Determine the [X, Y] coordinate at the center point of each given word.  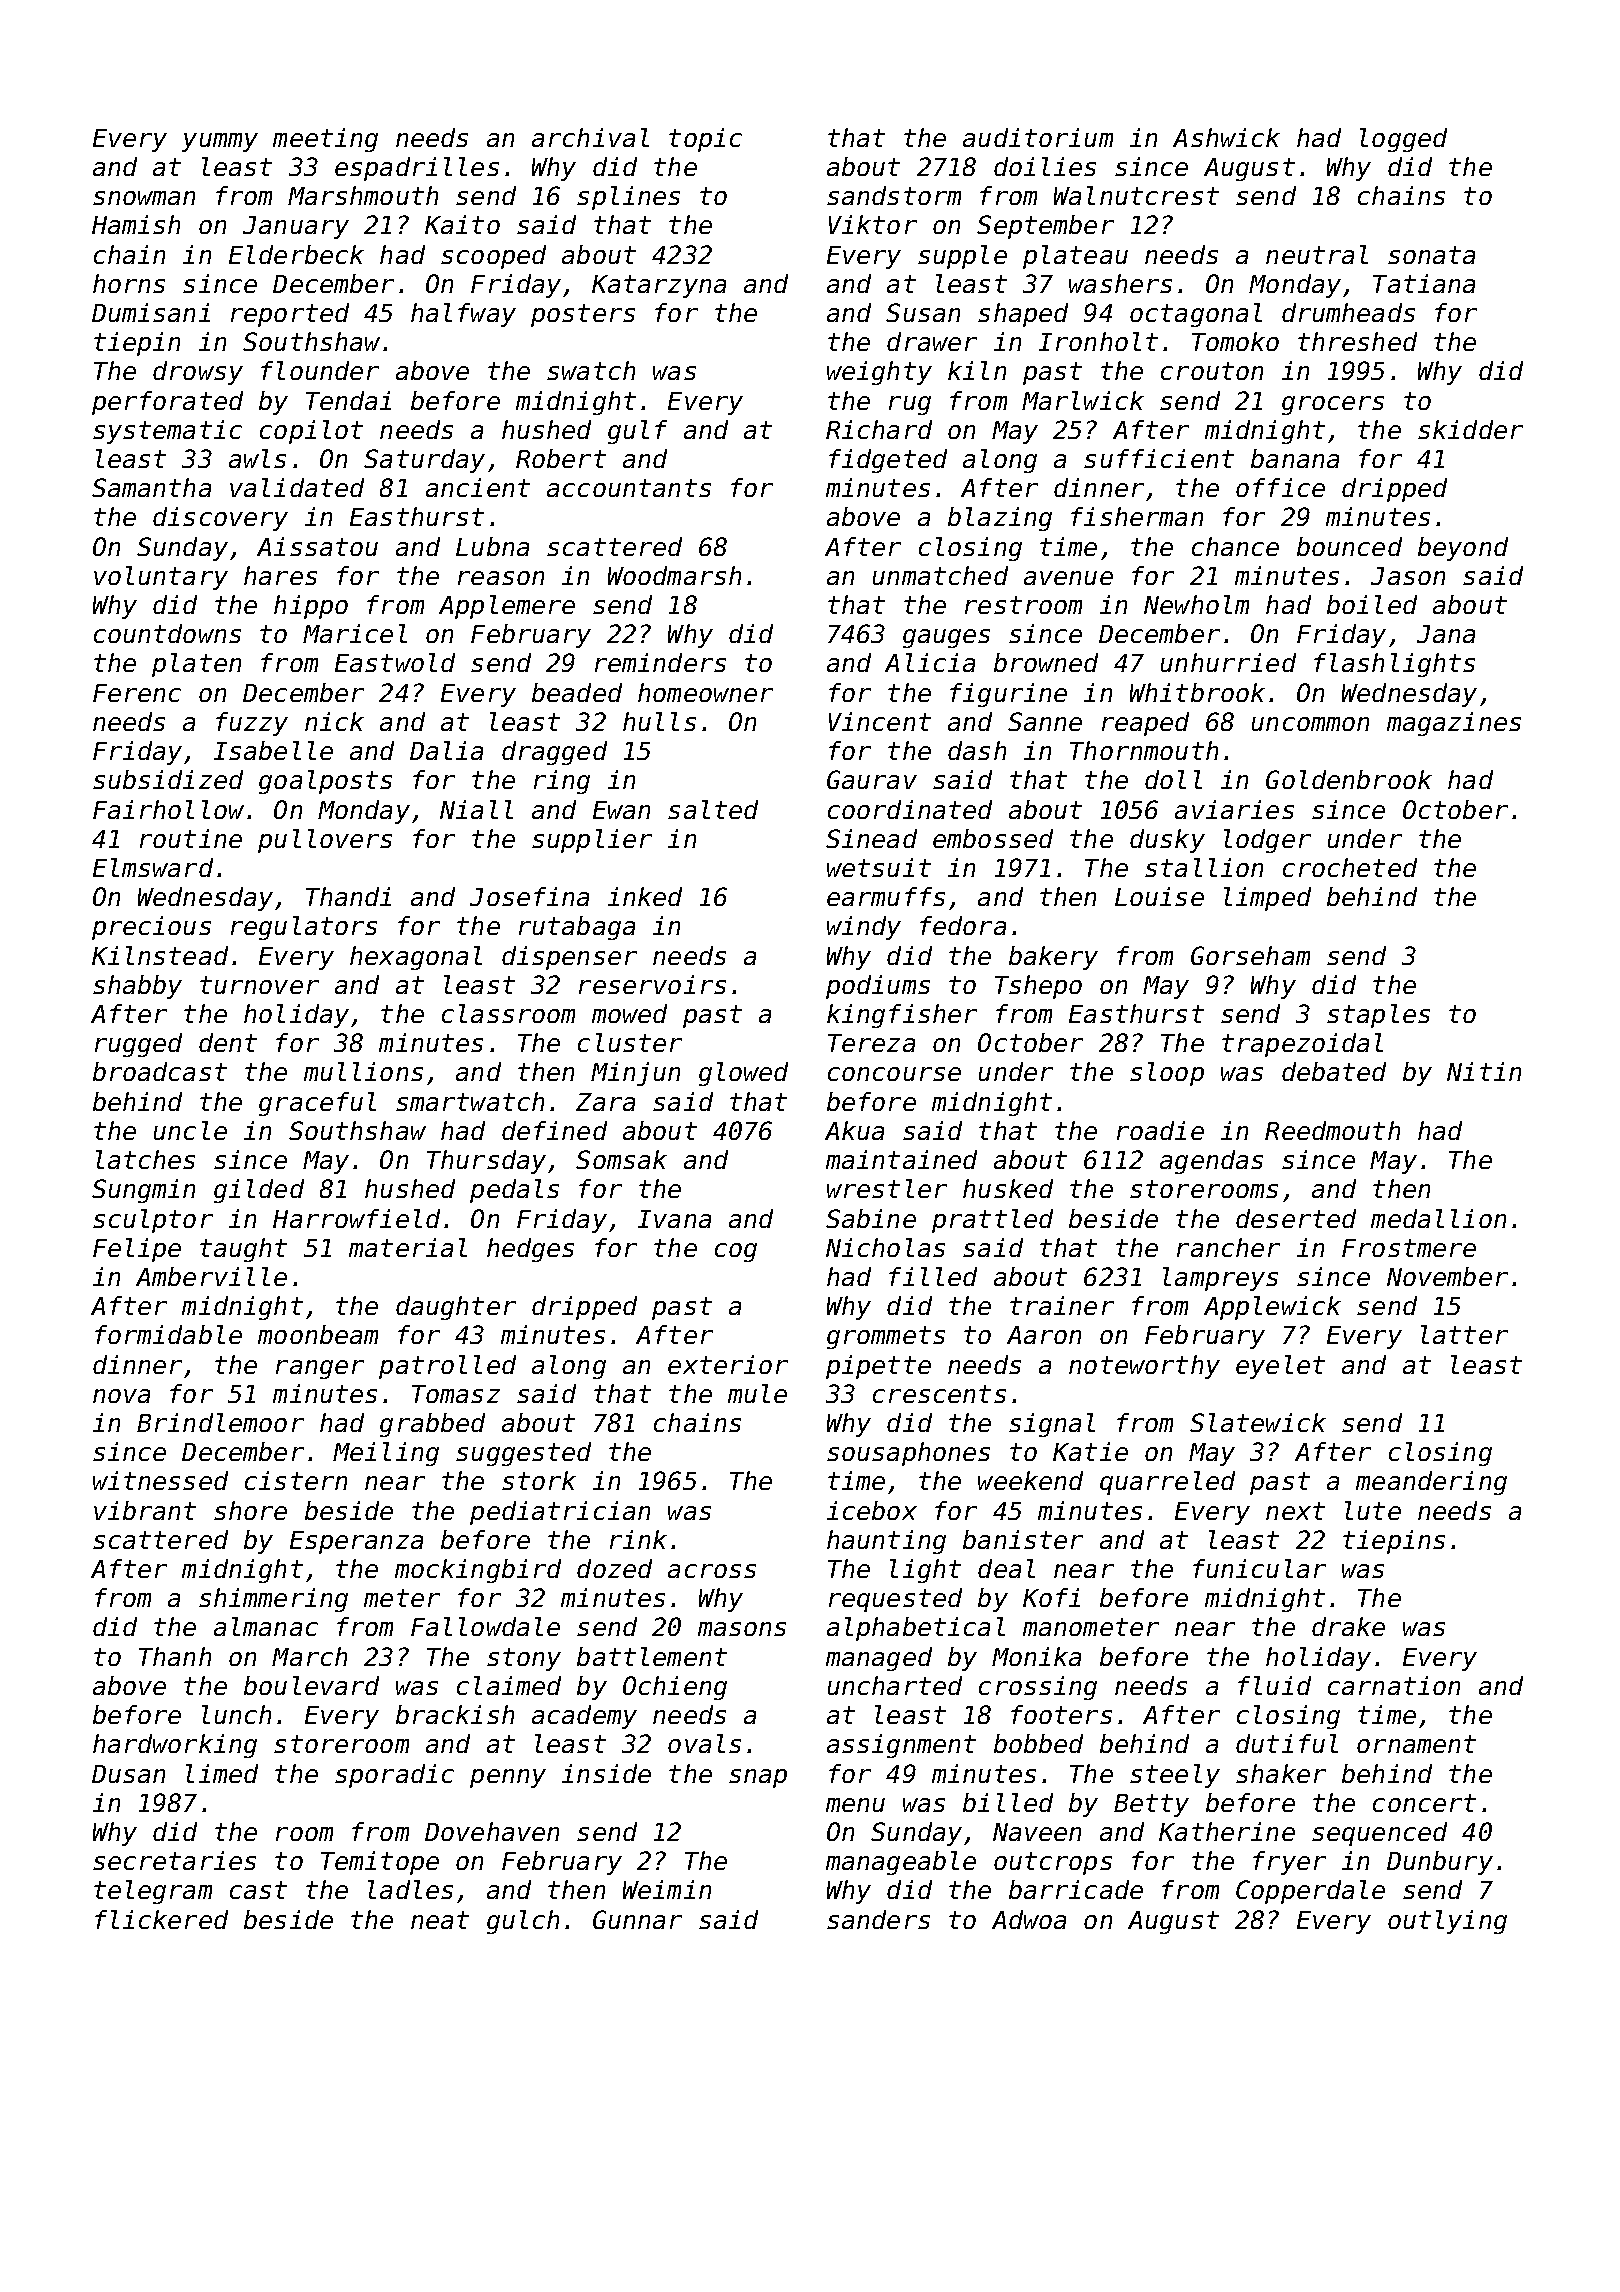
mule [757, 1393]
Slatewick [1258, 1422]
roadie [1160, 1130]
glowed [743, 1074]
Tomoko [1235, 341]
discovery [220, 519]
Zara [605, 1102]
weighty [879, 373]
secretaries [174, 1860]
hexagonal [416, 958]
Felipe [137, 1250]
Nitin [1484, 1071]
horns [129, 283]
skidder [1470, 429]
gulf [637, 432]
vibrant [145, 1510]
